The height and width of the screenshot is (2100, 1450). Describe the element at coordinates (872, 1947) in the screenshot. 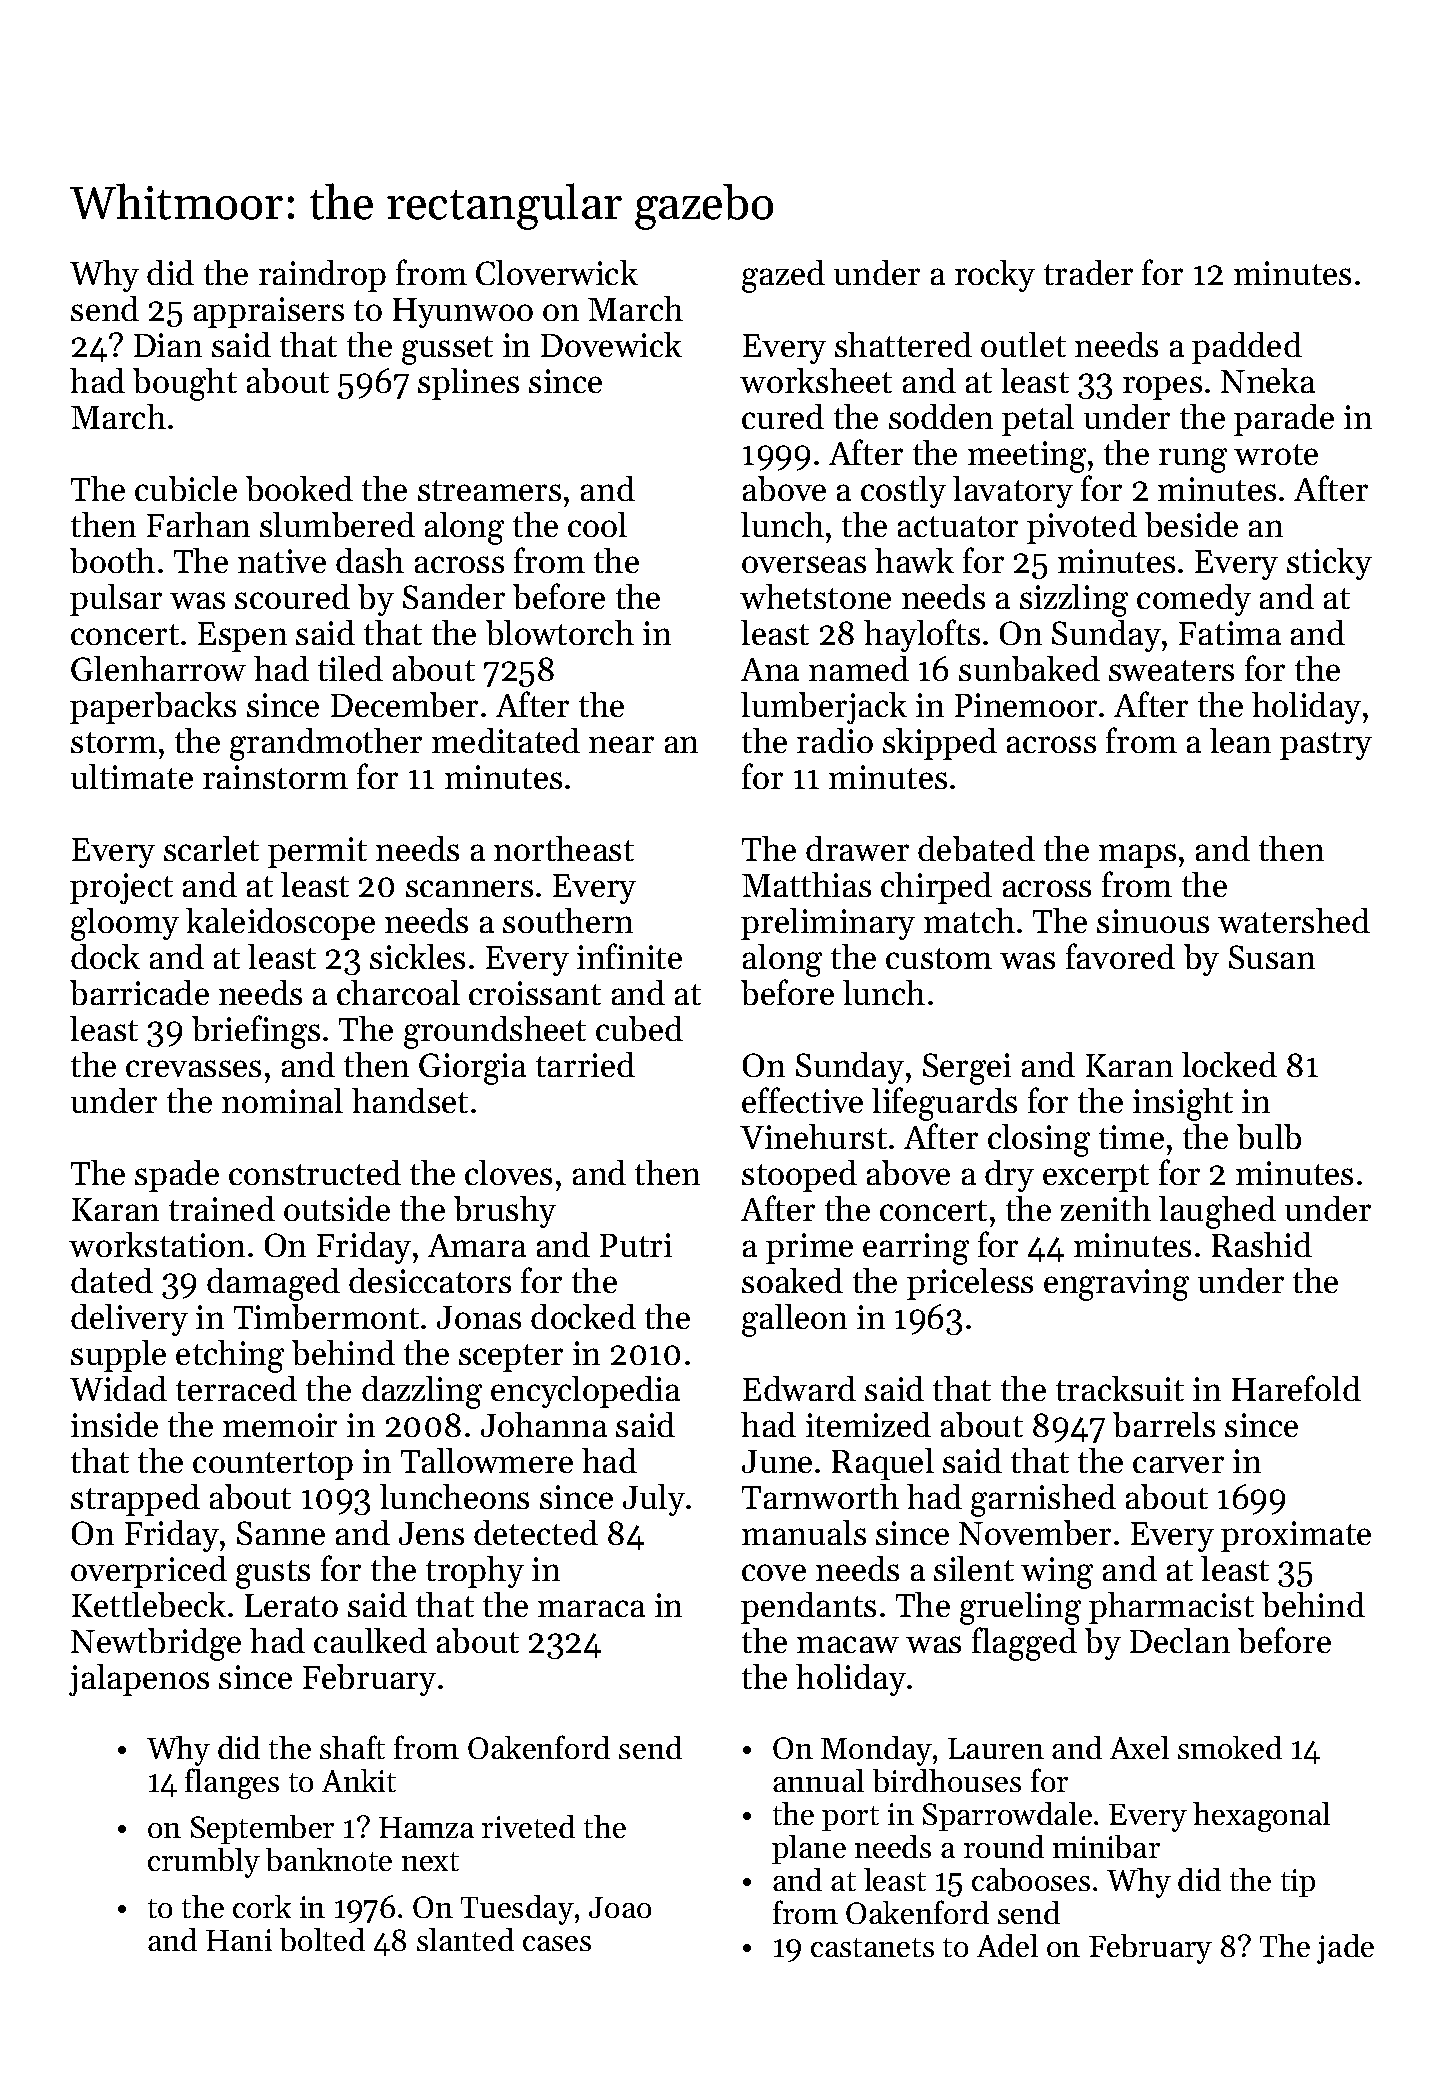

I see `castanets` at that location.
